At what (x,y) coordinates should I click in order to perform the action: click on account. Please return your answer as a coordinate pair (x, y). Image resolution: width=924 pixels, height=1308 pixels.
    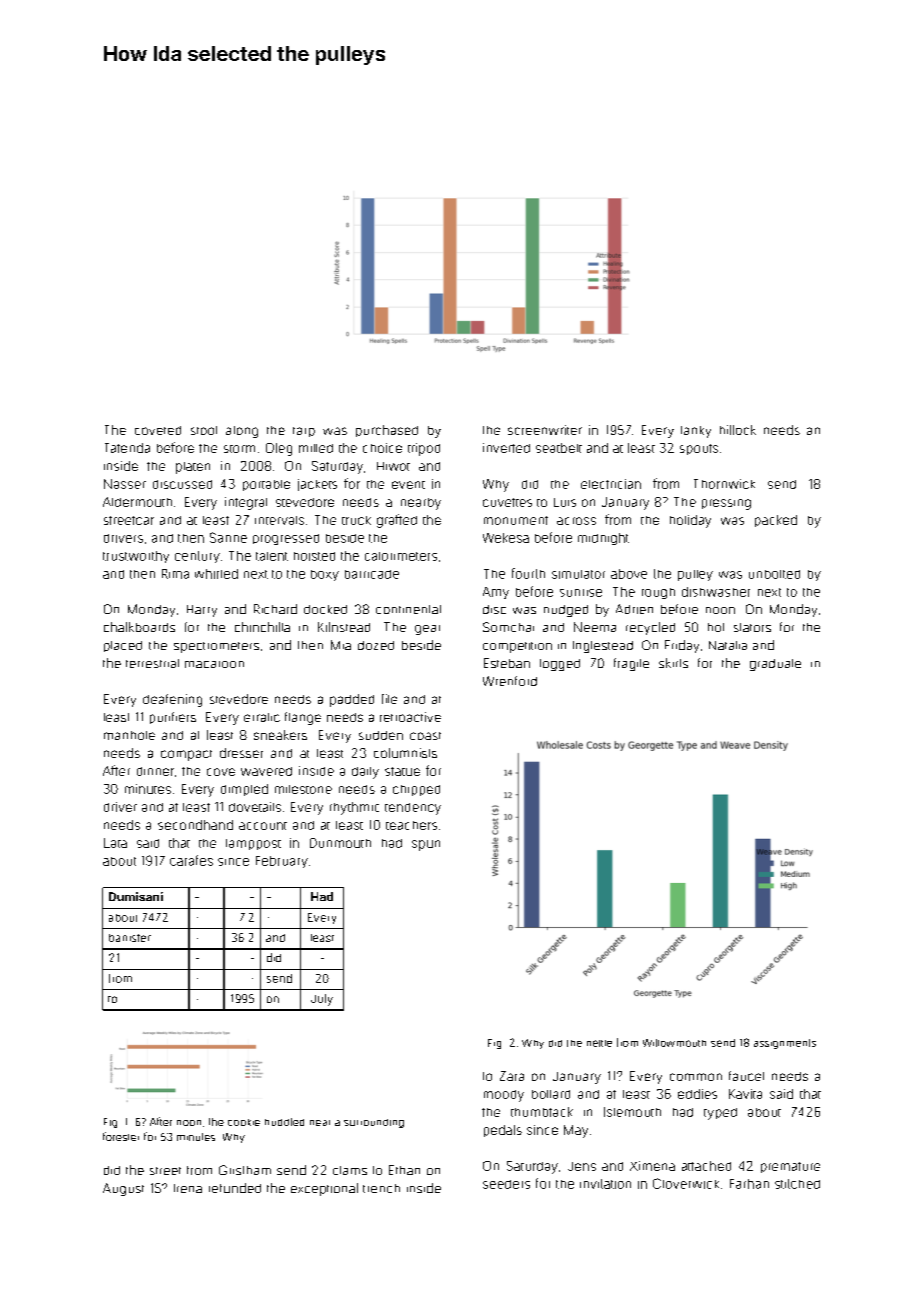
    Looking at the image, I should click on (263, 826).
